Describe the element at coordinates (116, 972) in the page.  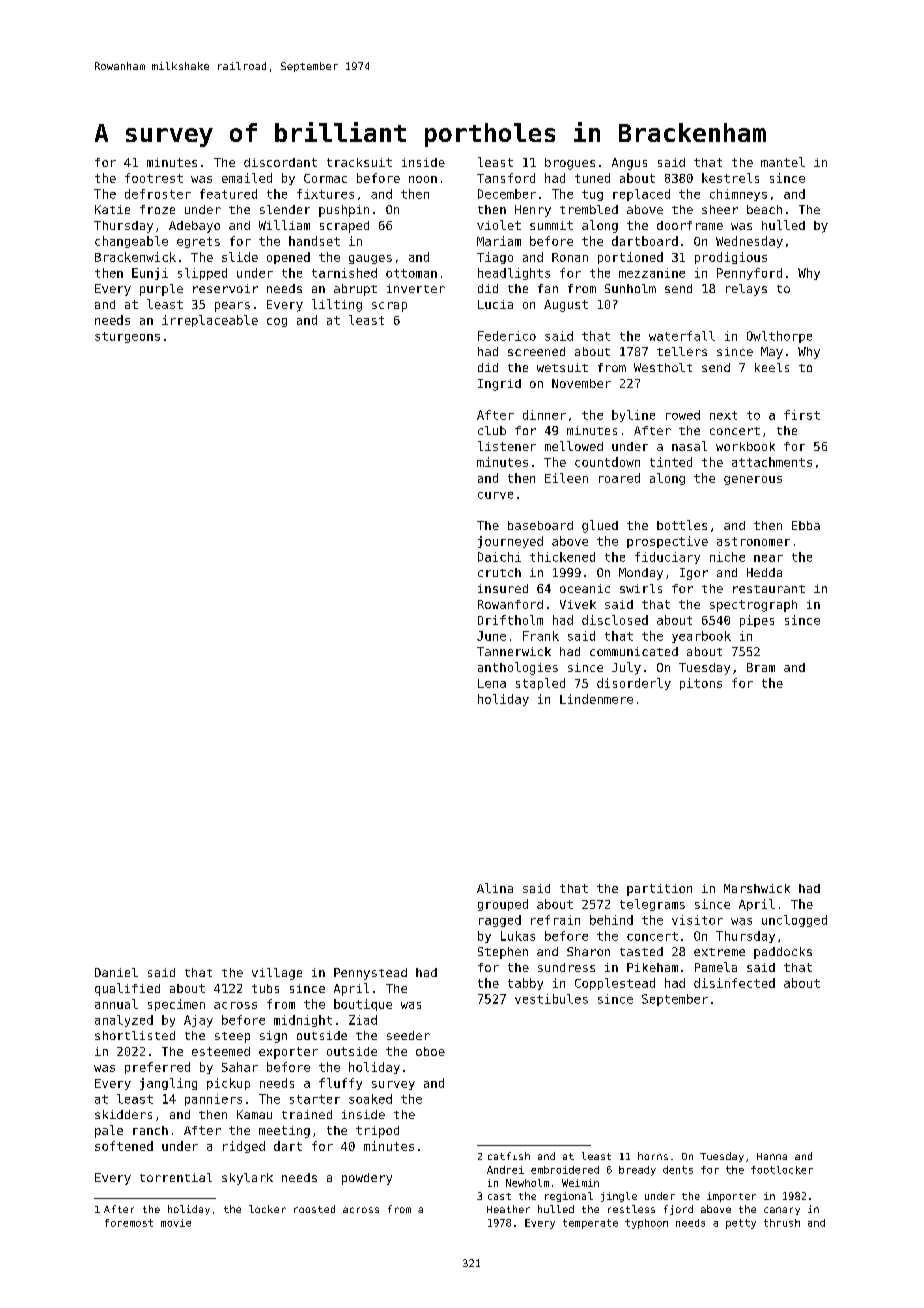
I see `Daniel` at that location.
